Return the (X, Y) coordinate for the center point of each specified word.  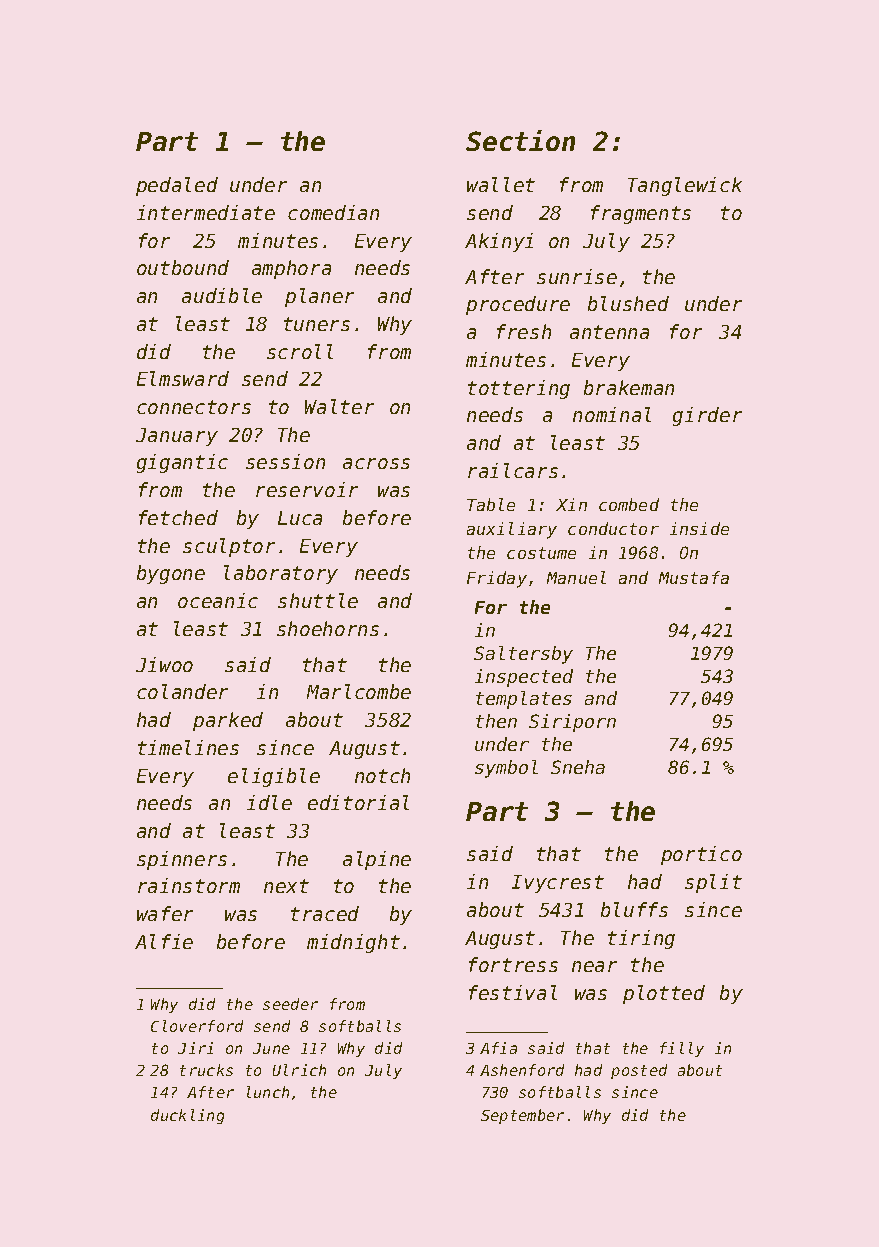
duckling (187, 1116)
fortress (513, 964)
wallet (501, 184)
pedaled (177, 186)
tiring (641, 939)
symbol (506, 769)
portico (701, 855)
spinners (182, 860)
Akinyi (499, 242)
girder (707, 416)
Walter (339, 406)
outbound (183, 267)
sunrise (577, 276)
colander (182, 691)
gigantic (182, 463)
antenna (609, 332)
